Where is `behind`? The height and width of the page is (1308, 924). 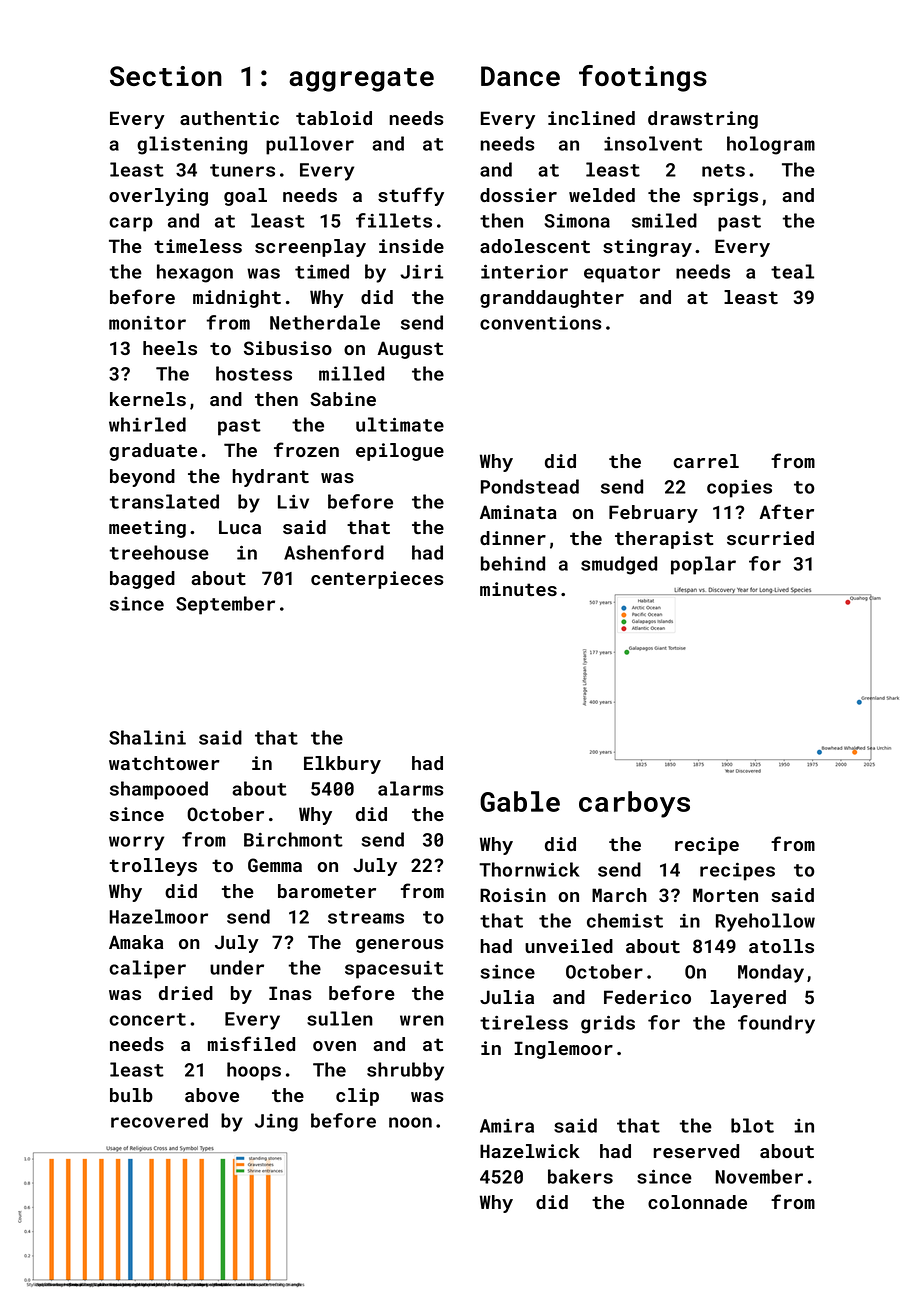 behind is located at coordinates (513, 563).
